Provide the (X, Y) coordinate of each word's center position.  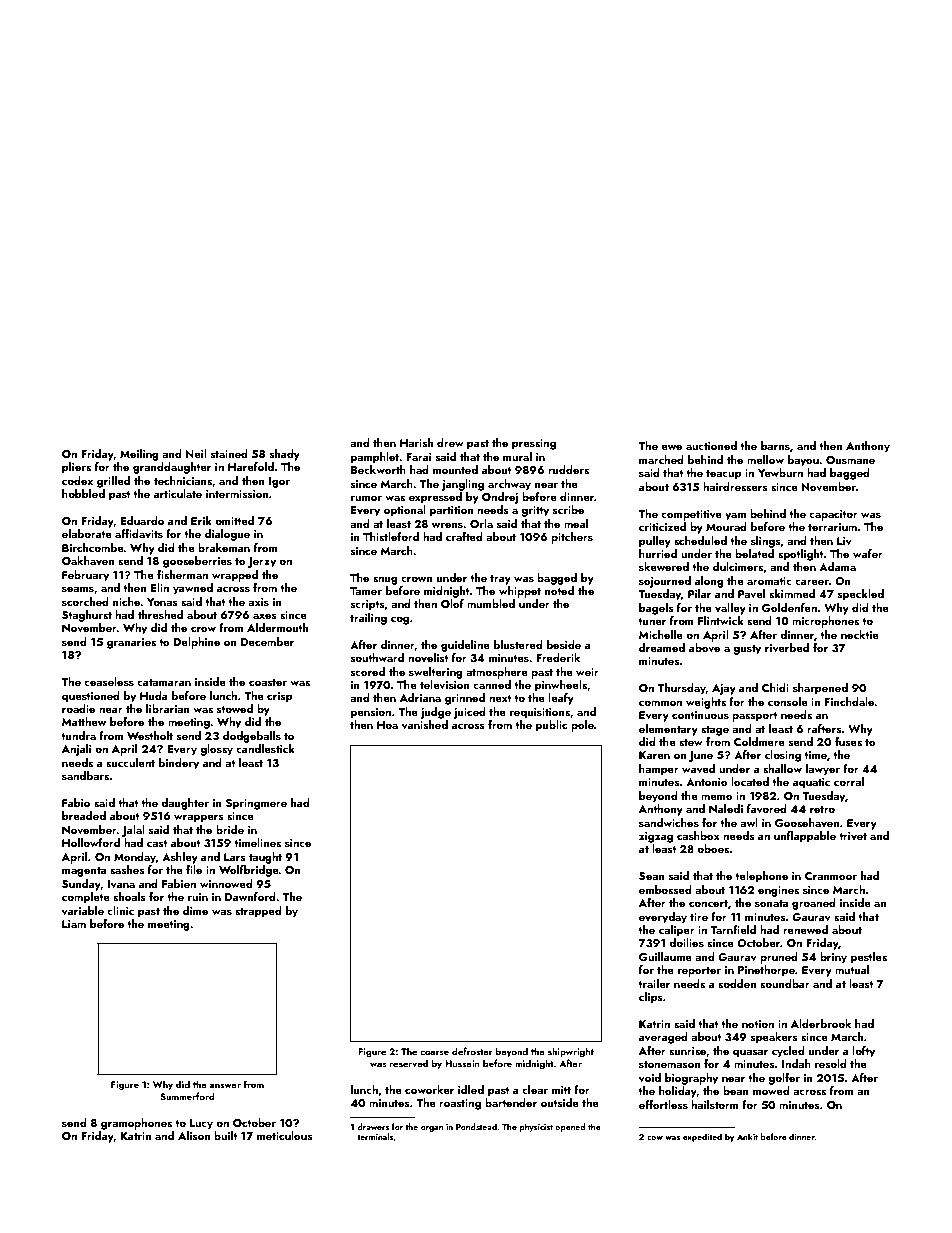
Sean (651, 876)
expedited (702, 1137)
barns (775, 445)
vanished (425, 724)
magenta (84, 872)
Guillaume (665, 956)
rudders (568, 469)
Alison (194, 1135)
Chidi (775, 687)
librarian (167, 708)
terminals (375, 1136)
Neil (196, 453)
